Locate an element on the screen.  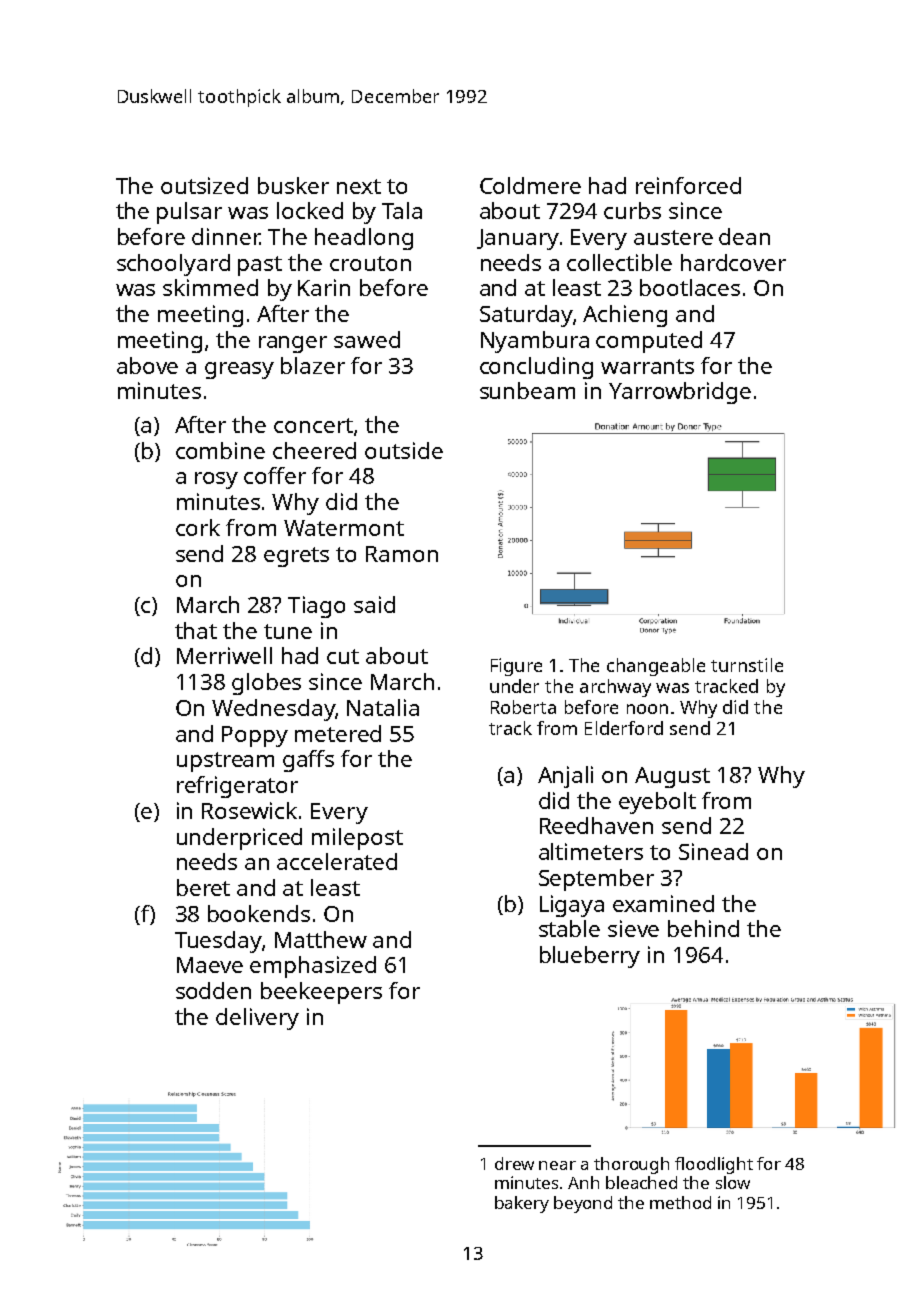
next is located at coordinates (359, 186).
